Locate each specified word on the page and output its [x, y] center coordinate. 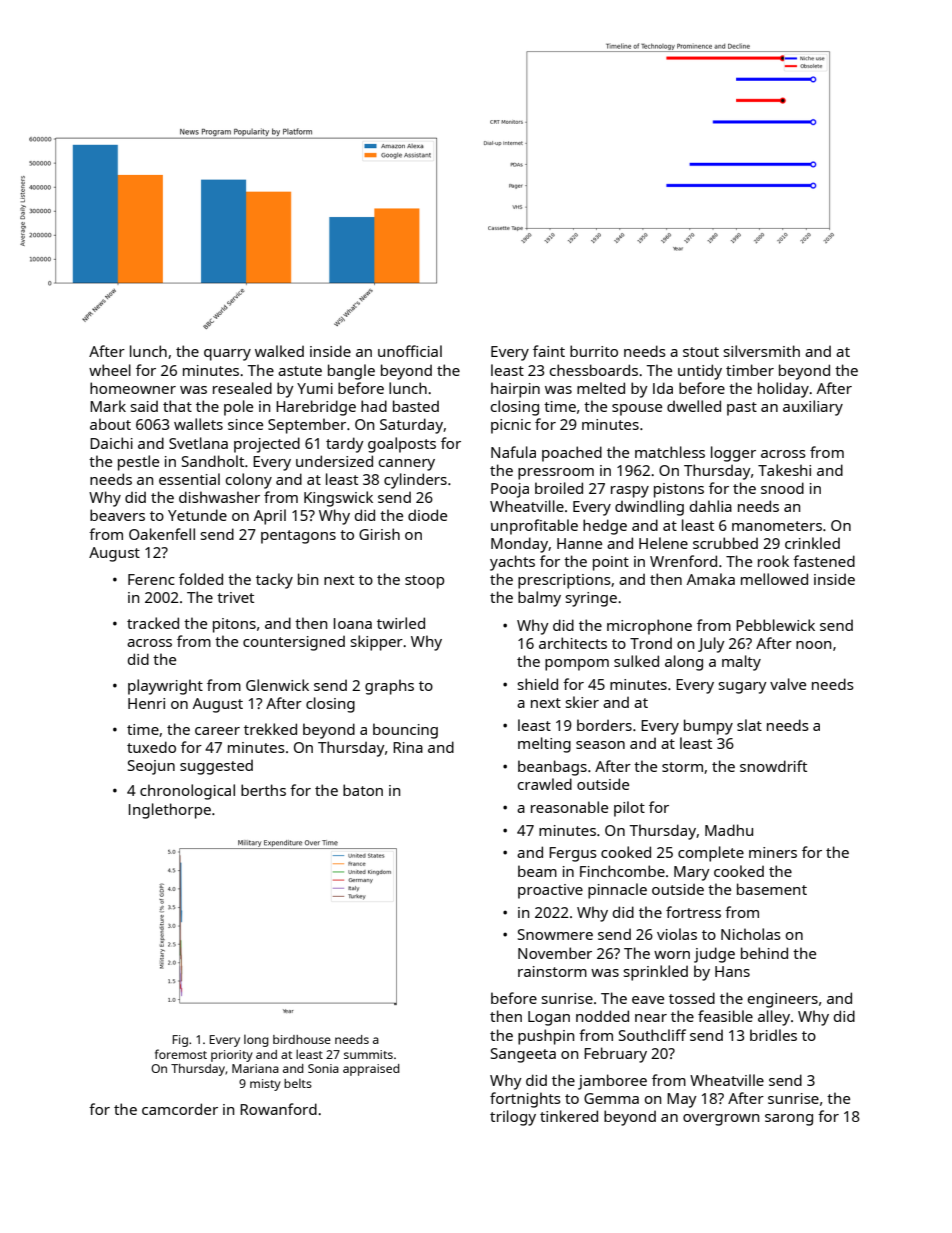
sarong [789, 1120]
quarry [227, 355]
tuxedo [151, 747]
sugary [743, 688]
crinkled [812, 543]
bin [308, 579]
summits [368, 1054]
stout [701, 352]
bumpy [708, 727]
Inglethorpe [170, 811]
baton [363, 790]
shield [538, 684]
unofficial [410, 351]
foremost [181, 1054]
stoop [424, 582]
